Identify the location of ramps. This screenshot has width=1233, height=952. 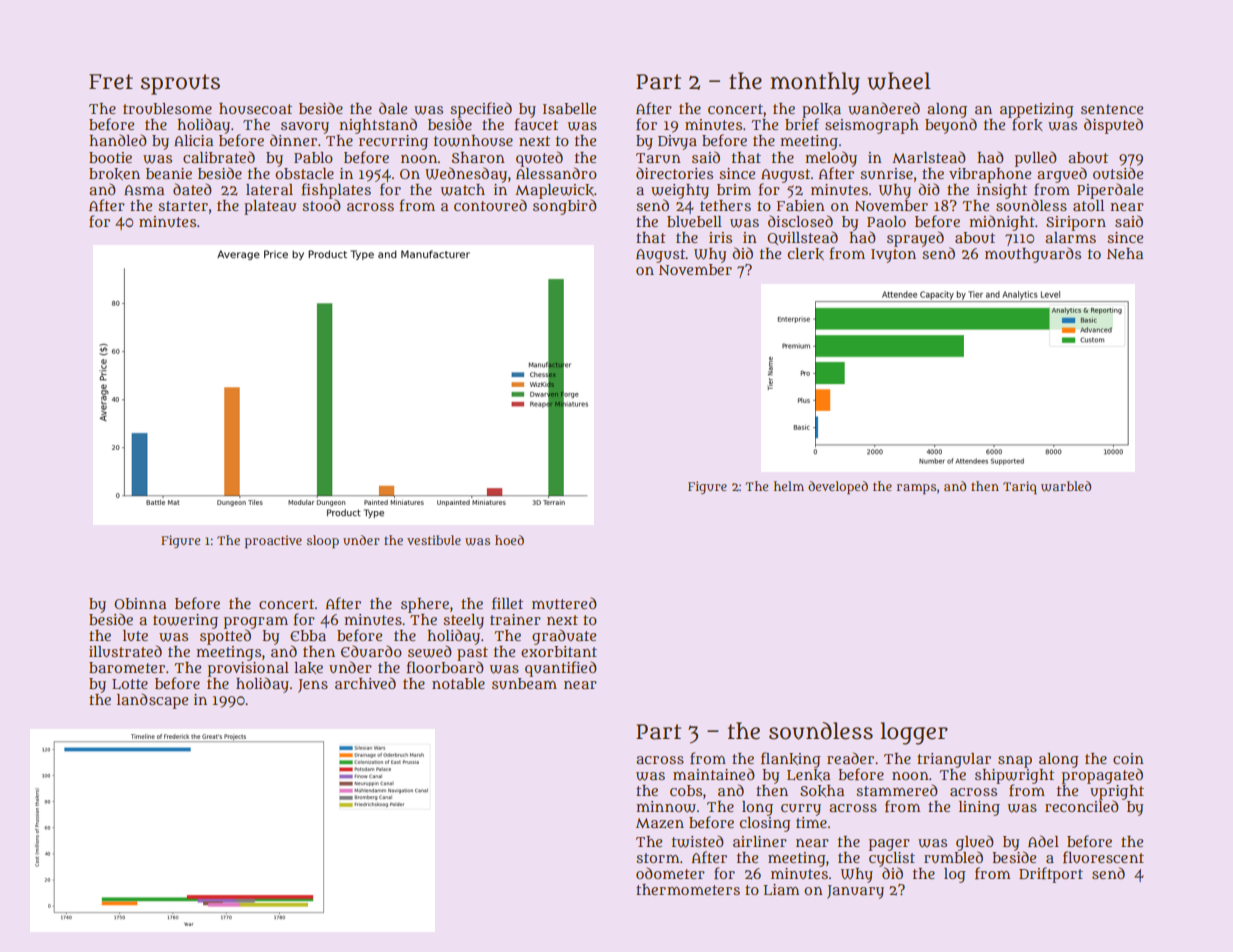
(916, 489).
